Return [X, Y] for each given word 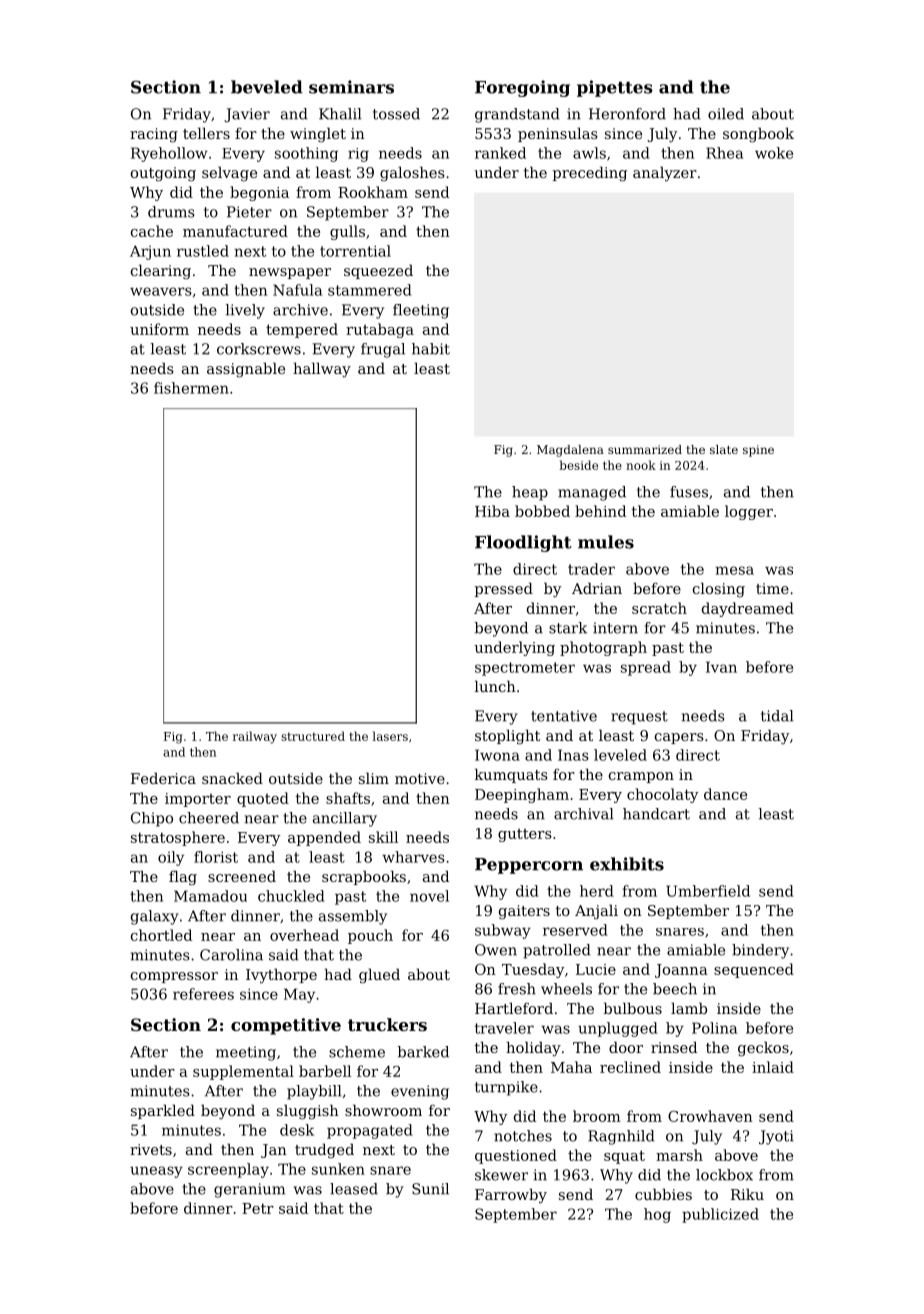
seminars [351, 87]
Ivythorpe [281, 976]
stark [568, 628]
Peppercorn [529, 866]
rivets [151, 1149]
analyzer [665, 174]
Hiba [492, 511]
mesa [734, 570]
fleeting [421, 311]
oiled [726, 114]
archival [584, 814]
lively [245, 311]
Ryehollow [169, 154]
